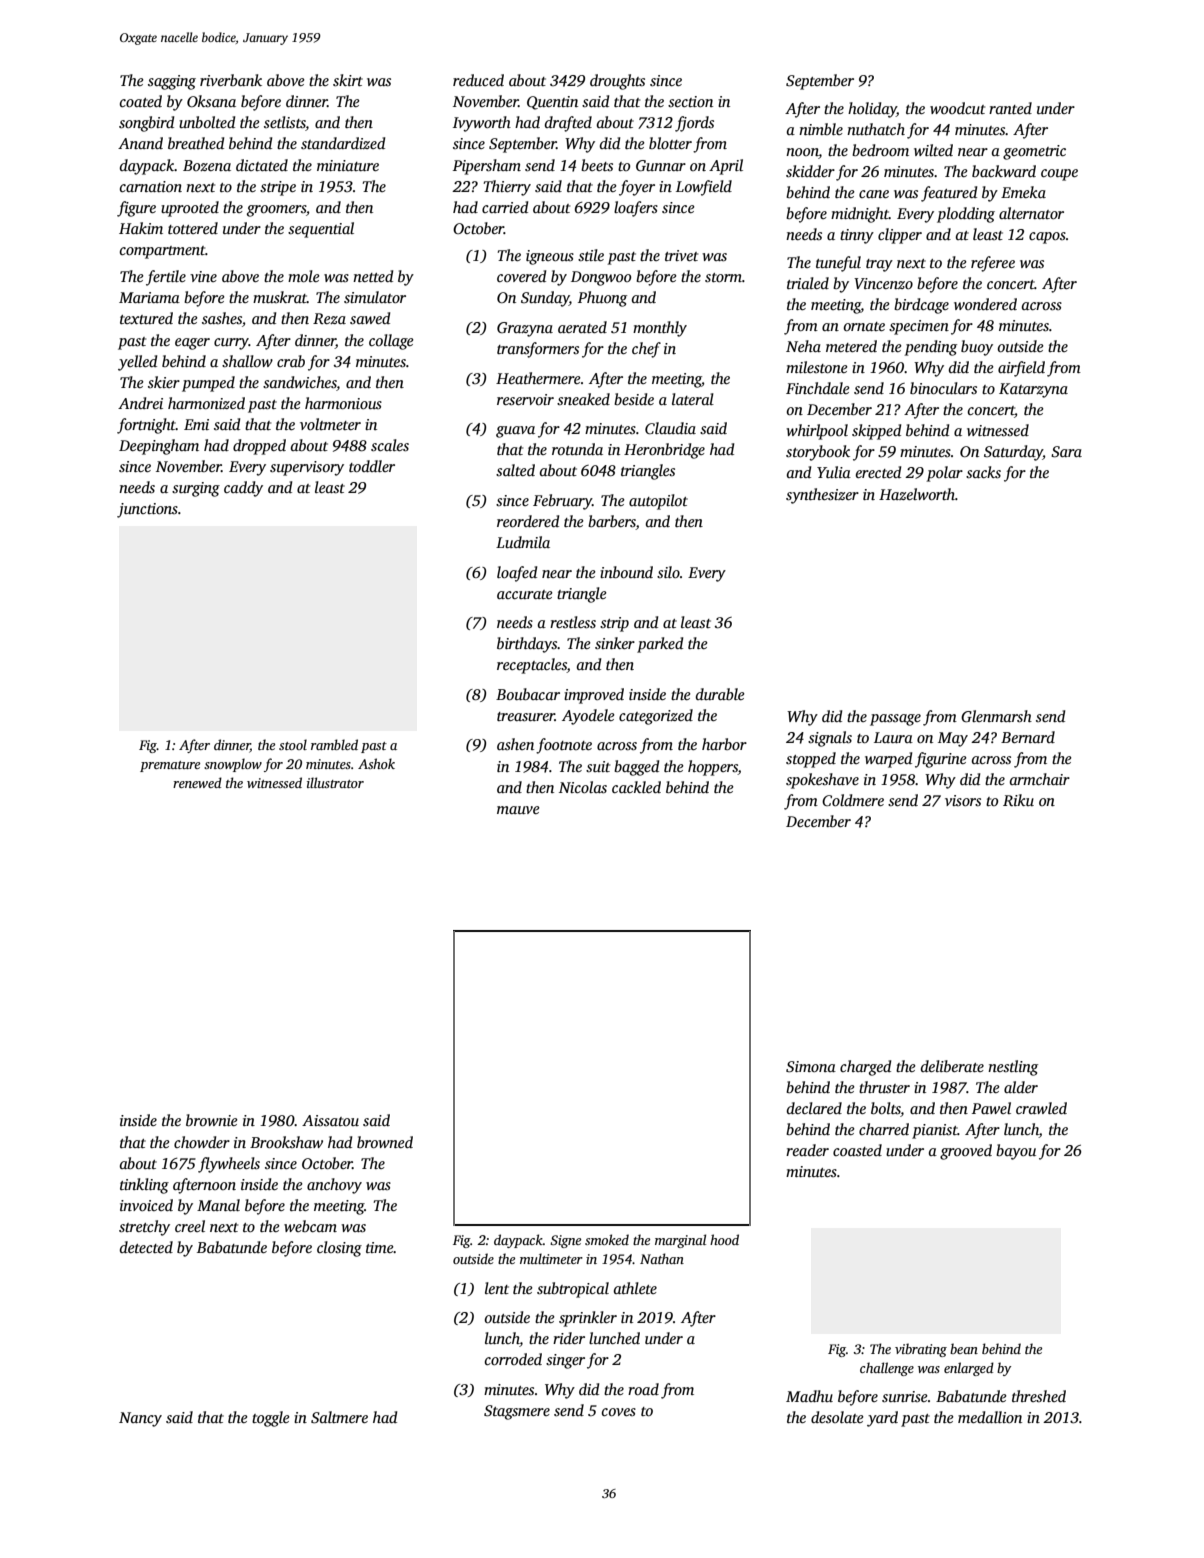  I want to click on junctions, so click(147, 510).
